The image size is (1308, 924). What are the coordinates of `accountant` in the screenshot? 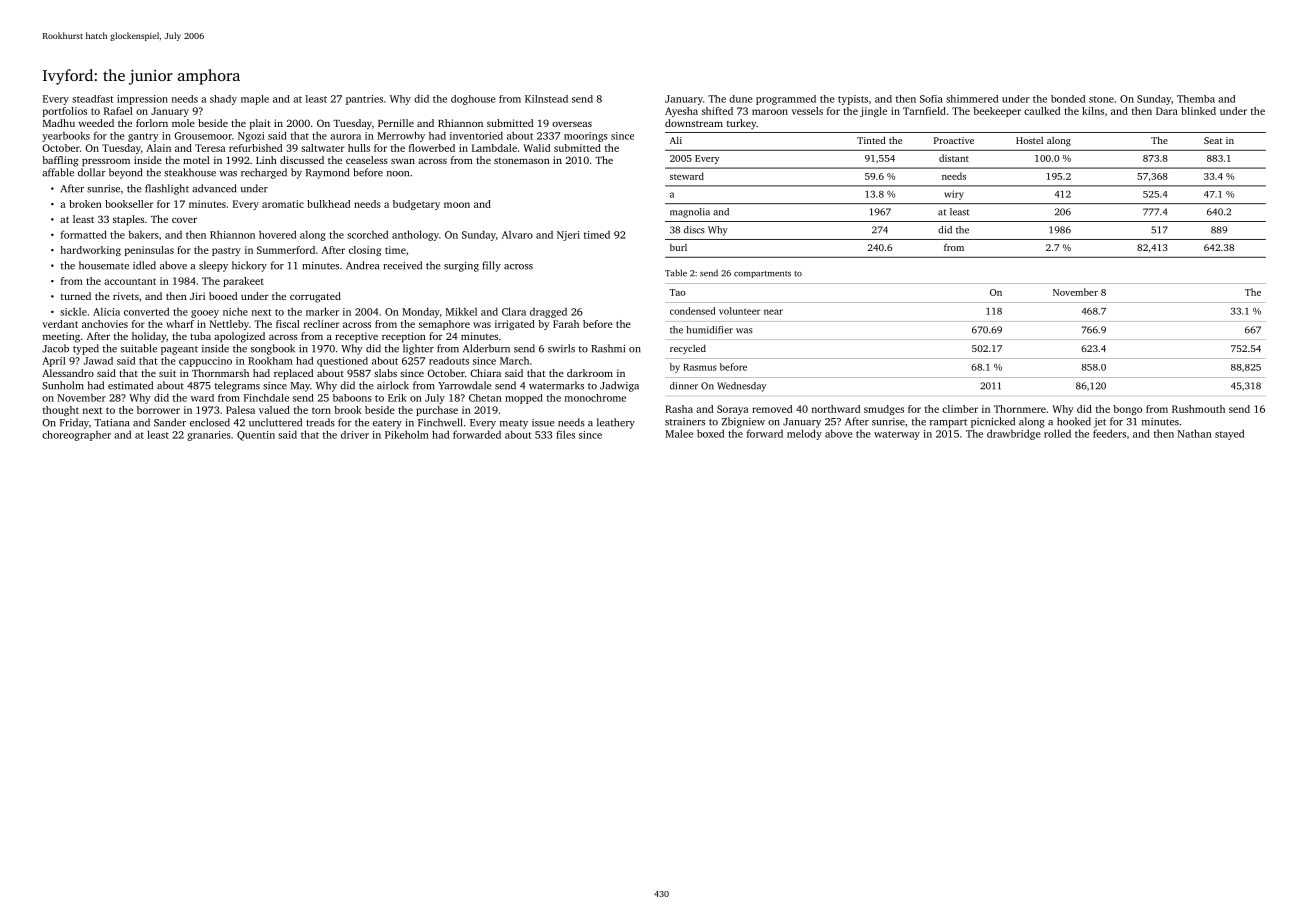 It's located at (130, 281).
